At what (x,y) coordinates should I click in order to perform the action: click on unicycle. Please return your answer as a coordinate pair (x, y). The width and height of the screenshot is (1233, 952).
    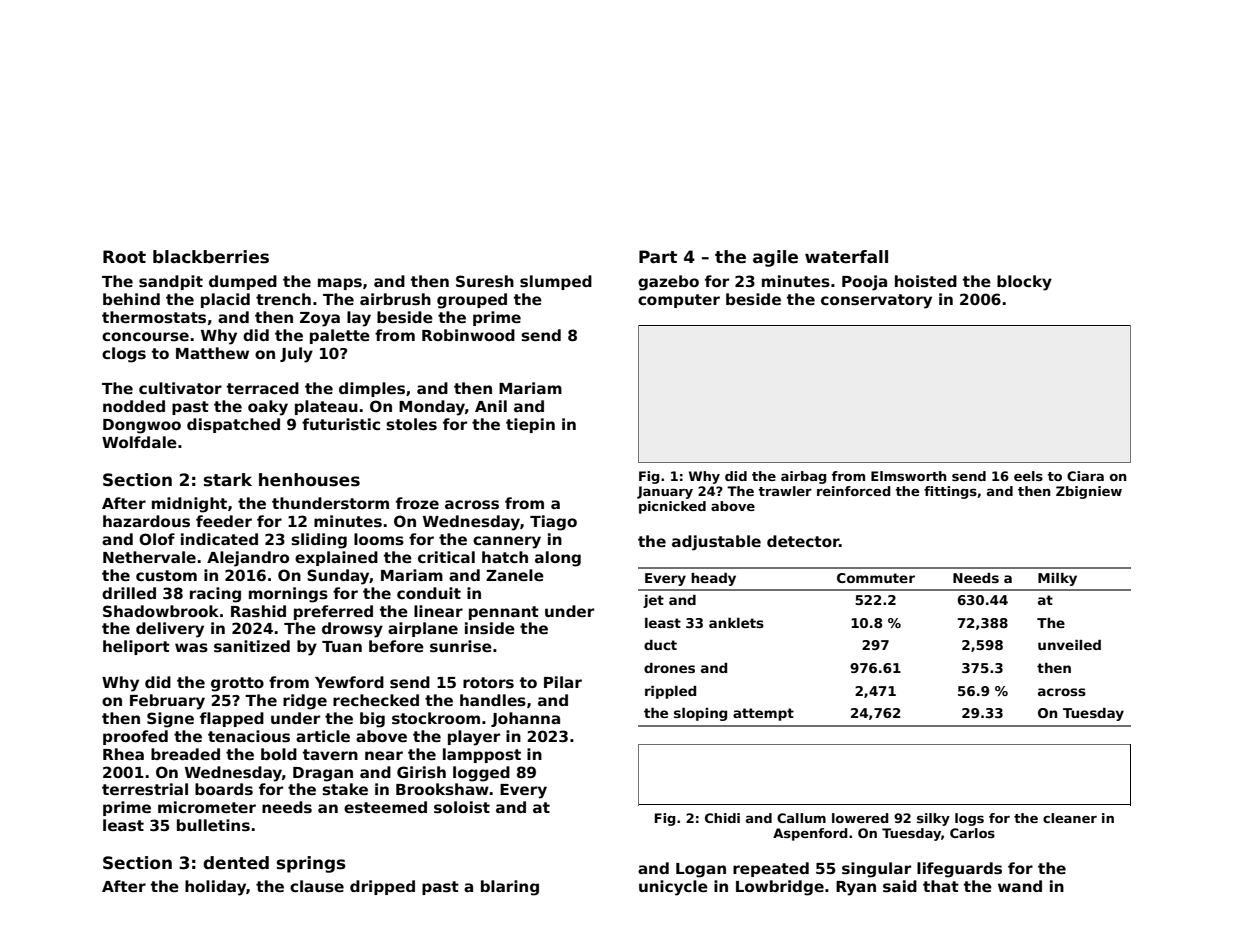
    Looking at the image, I should click on (673, 888).
